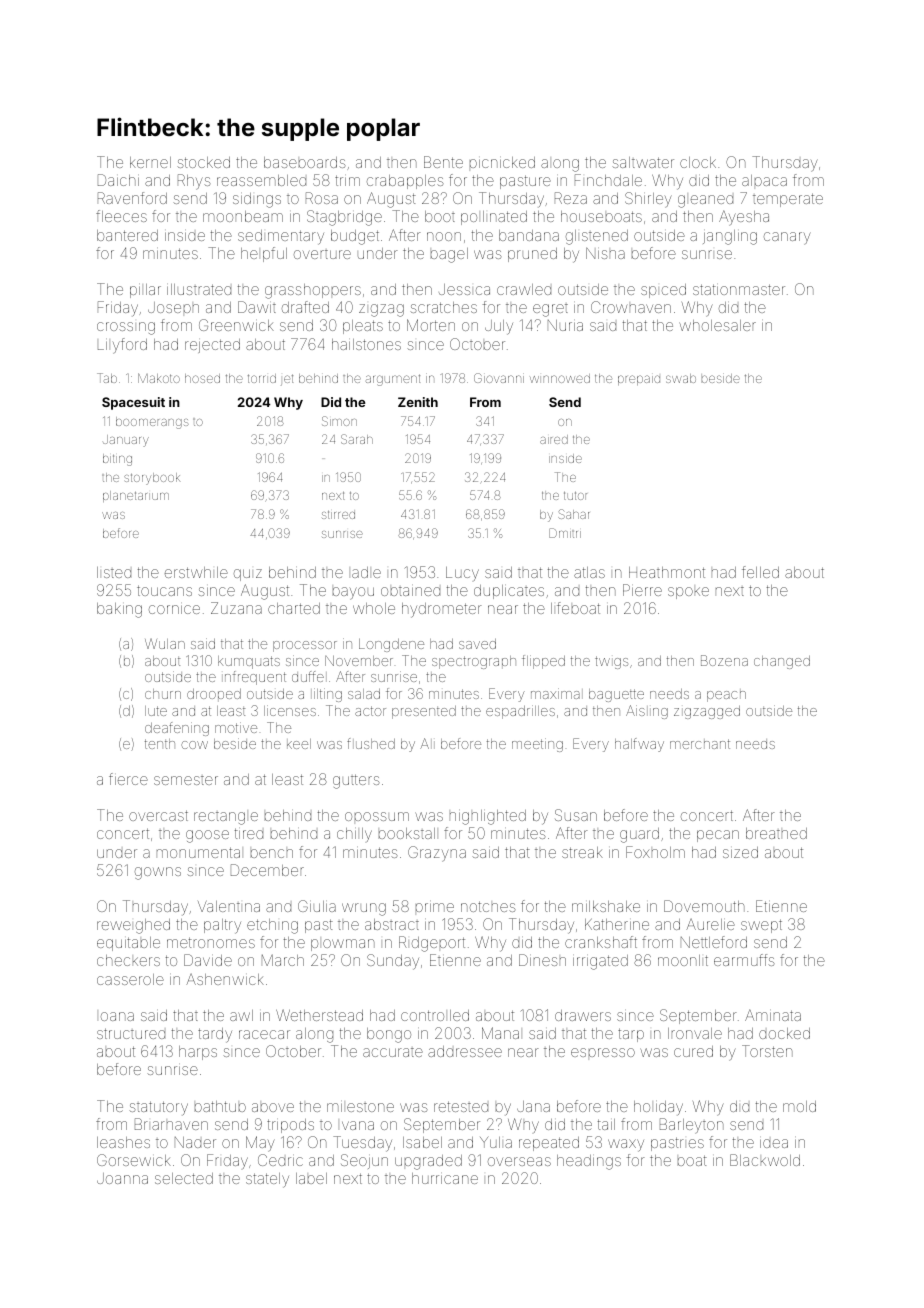  I want to click on breathed, so click(776, 833).
